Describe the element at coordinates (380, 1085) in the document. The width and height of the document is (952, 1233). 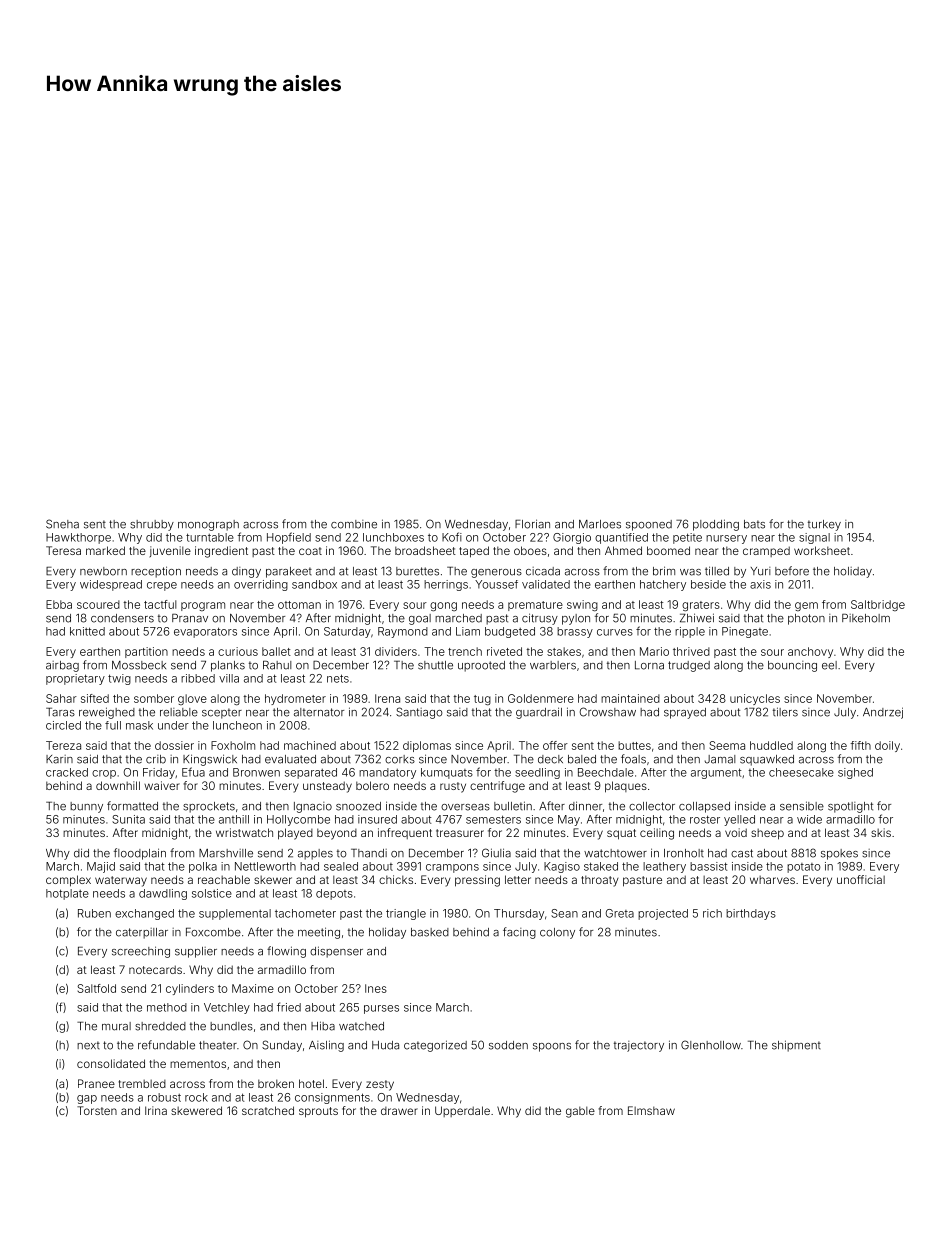
I see `zesty` at that location.
